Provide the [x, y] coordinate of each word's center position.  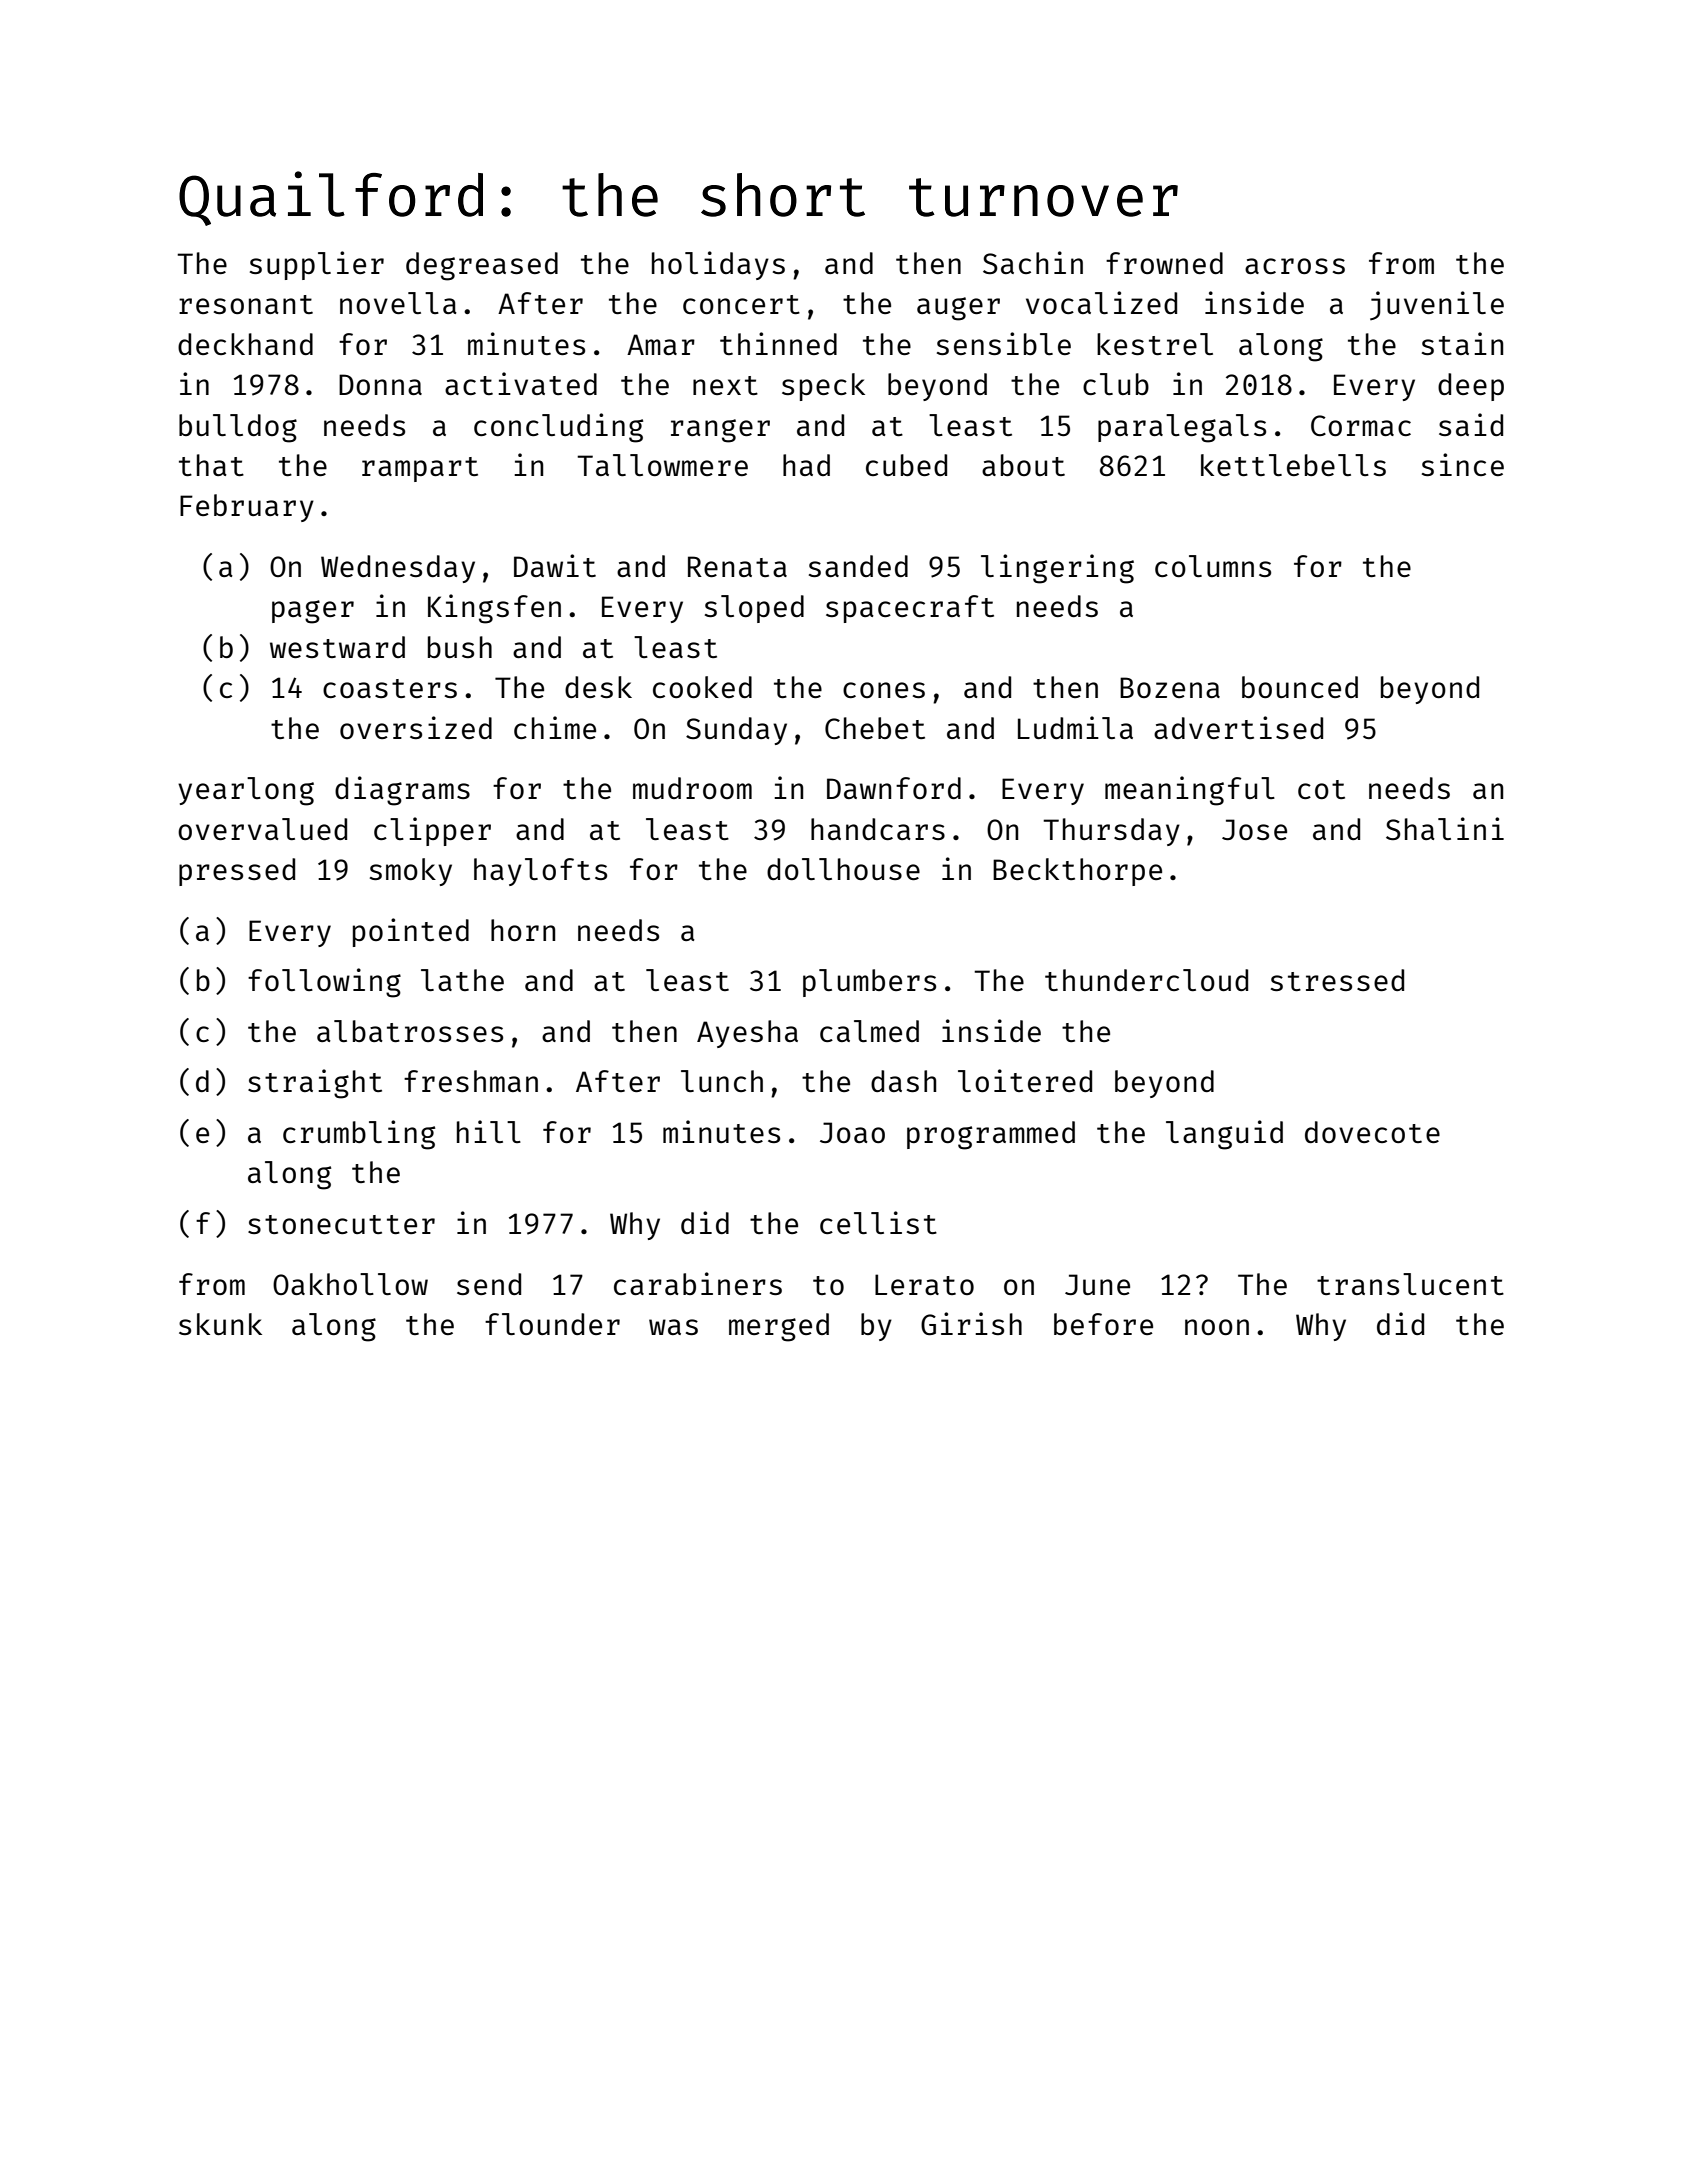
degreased [482, 266]
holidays [718, 265]
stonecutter [341, 1224]
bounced [1300, 687]
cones [884, 690]
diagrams [402, 791]
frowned [1164, 263]
